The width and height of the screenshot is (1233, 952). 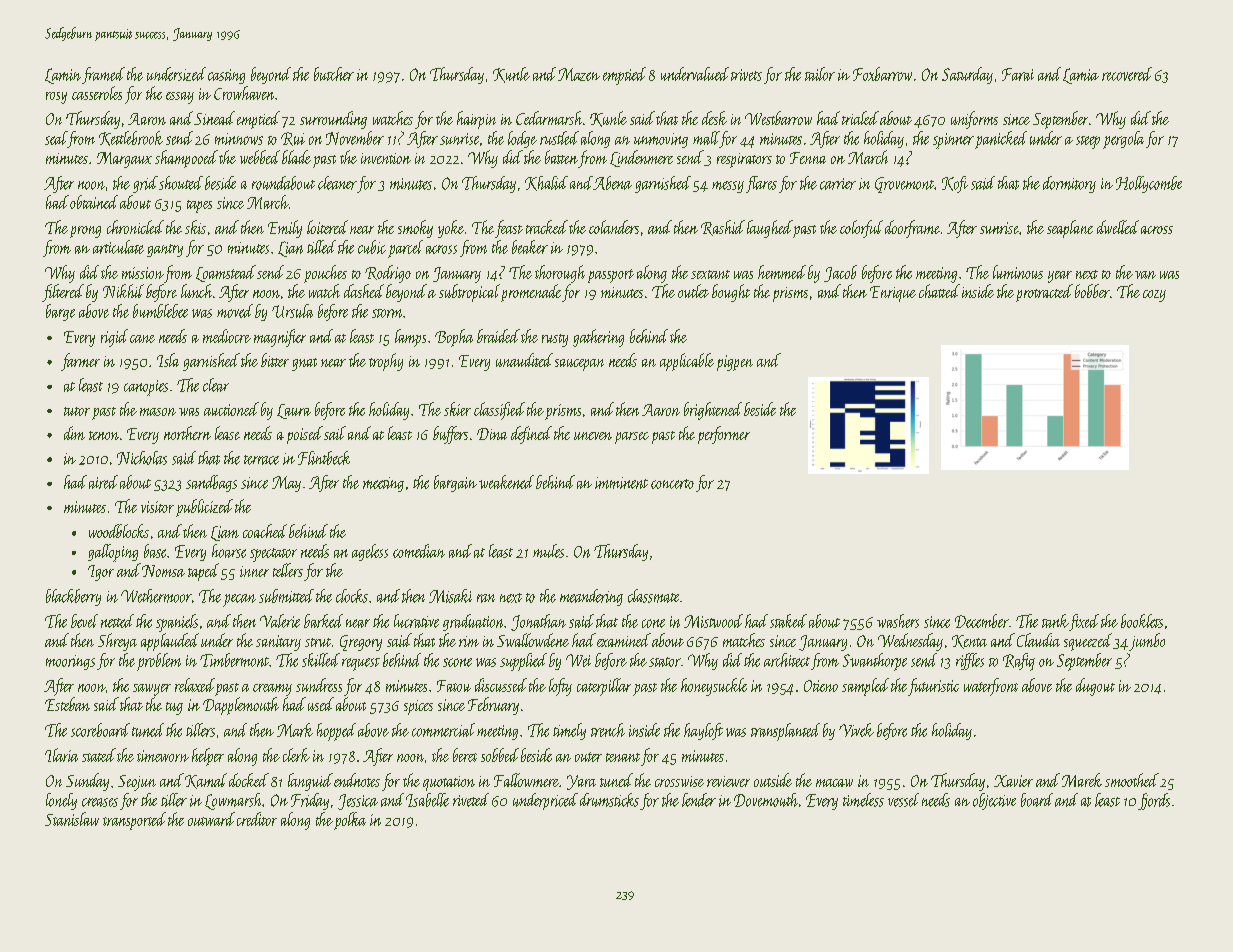 I want to click on applicable, so click(x=687, y=362).
